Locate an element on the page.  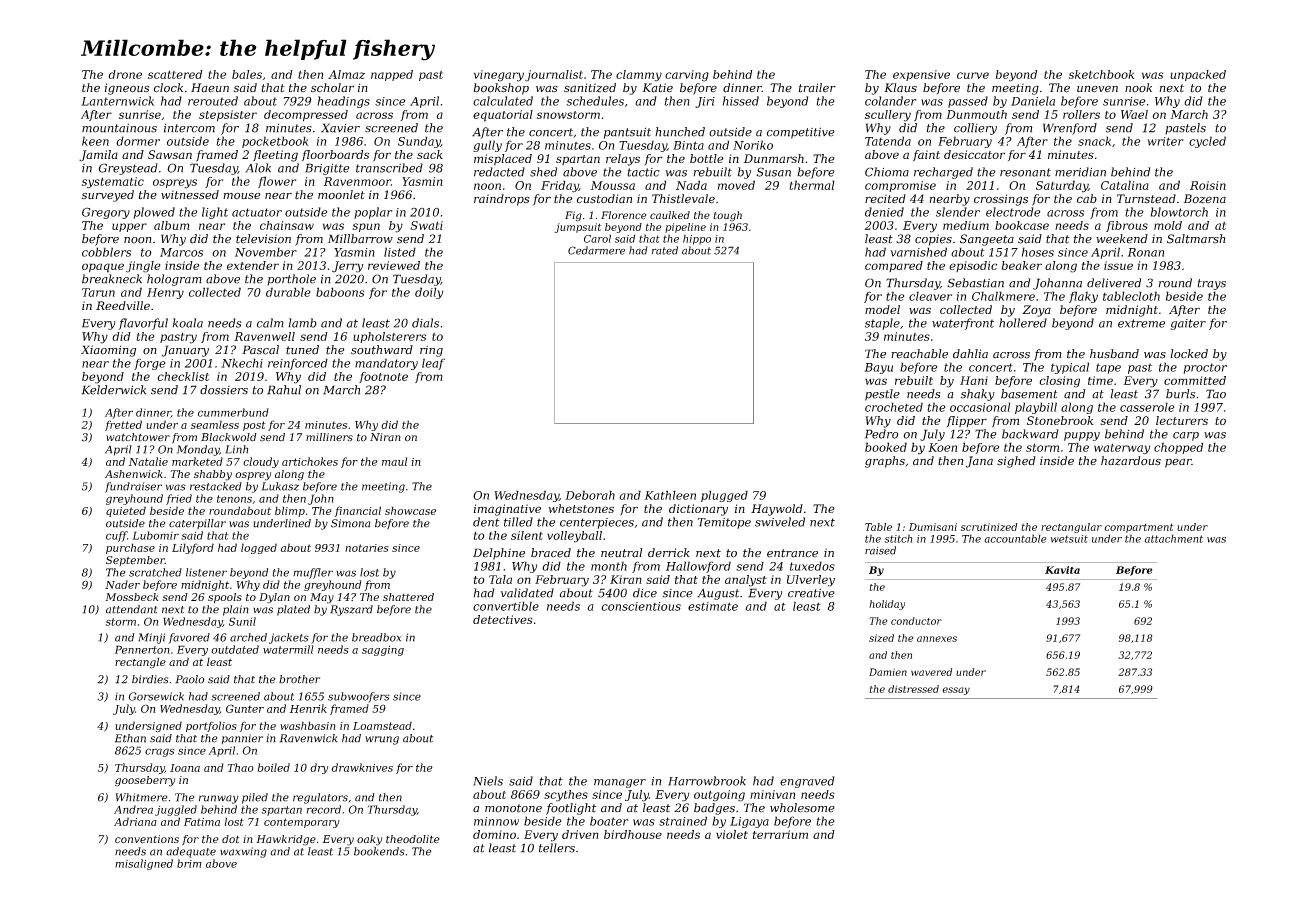
crossings is located at coordinates (1001, 200).
